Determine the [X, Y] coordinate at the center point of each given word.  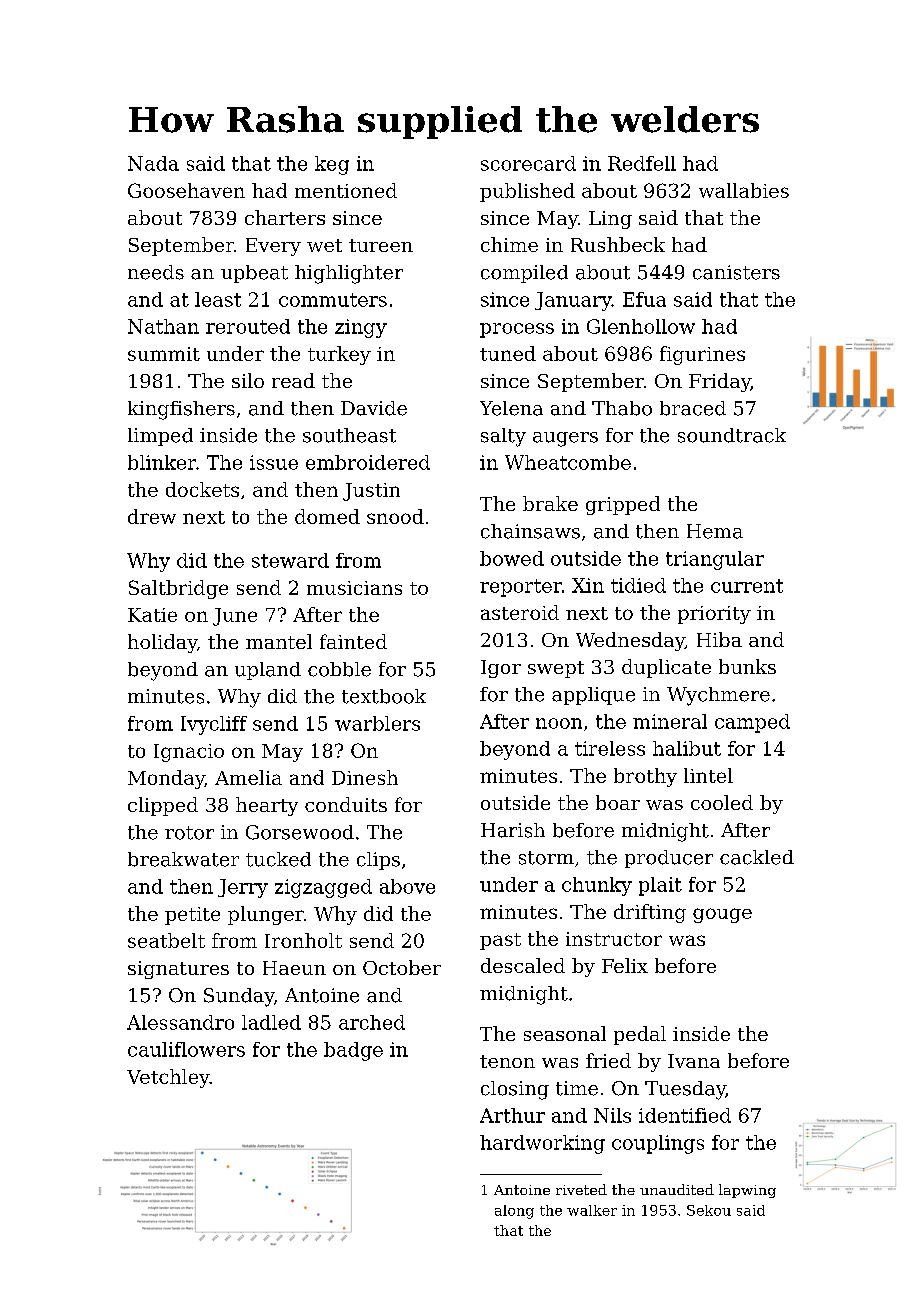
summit [164, 354]
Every [273, 247]
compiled [524, 274]
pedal [640, 1035]
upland [268, 671]
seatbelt [166, 940]
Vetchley [168, 1078]
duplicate [666, 668]
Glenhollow [641, 326]
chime [509, 244]
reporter [521, 588]
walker [592, 1210]
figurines [702, 355]
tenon [507, 1061]
